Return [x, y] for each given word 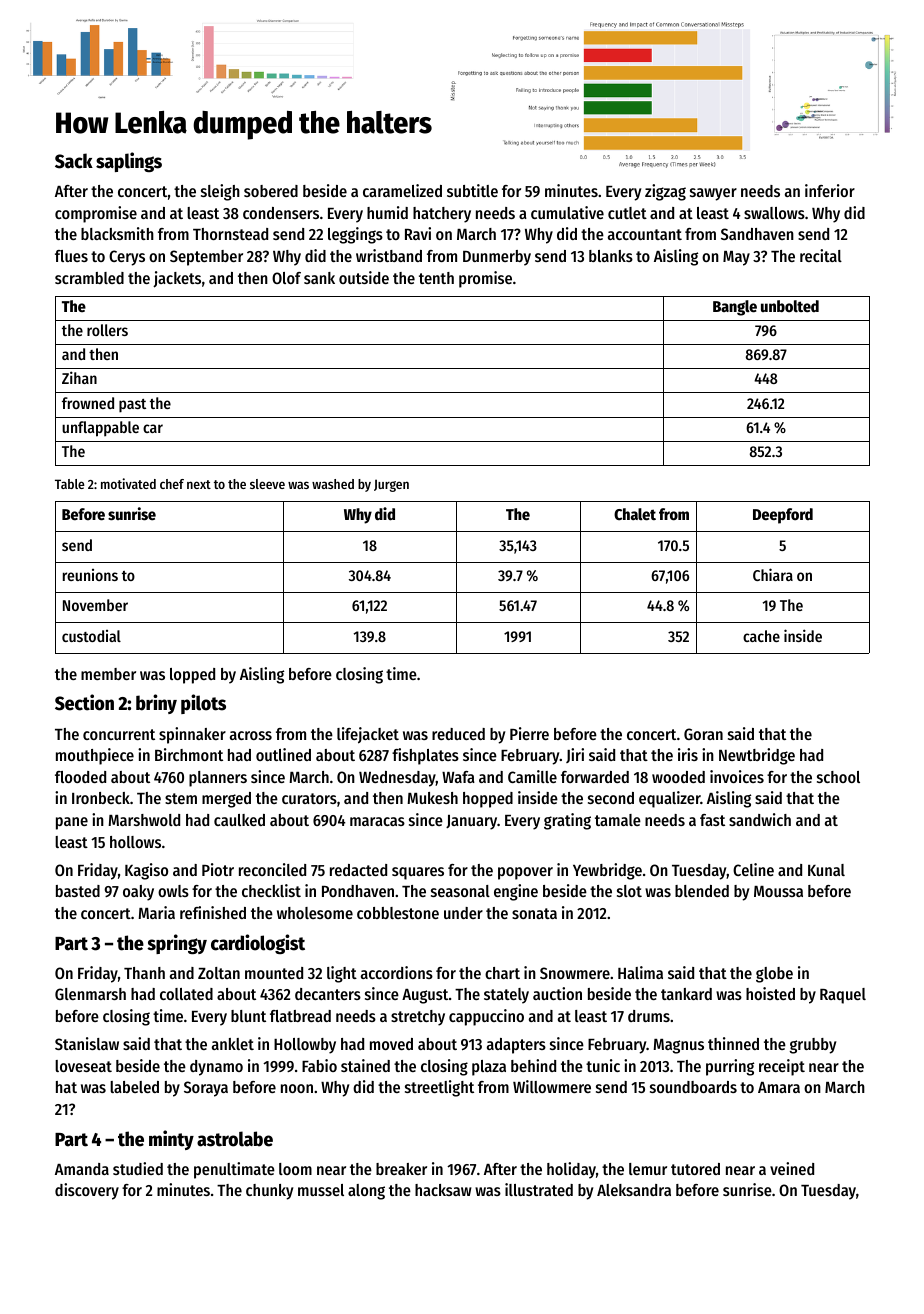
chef [172, 484]
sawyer [713, 194]
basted [78, 891]
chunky [269, 1192]
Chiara [773, 574]
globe [774, 975]
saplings [129, 162]
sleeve [267, 484]
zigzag [665, 192]
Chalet [635, 514]
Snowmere [575, 973]
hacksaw [443, 1190]
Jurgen [391, 485]
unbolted [790, 306]
